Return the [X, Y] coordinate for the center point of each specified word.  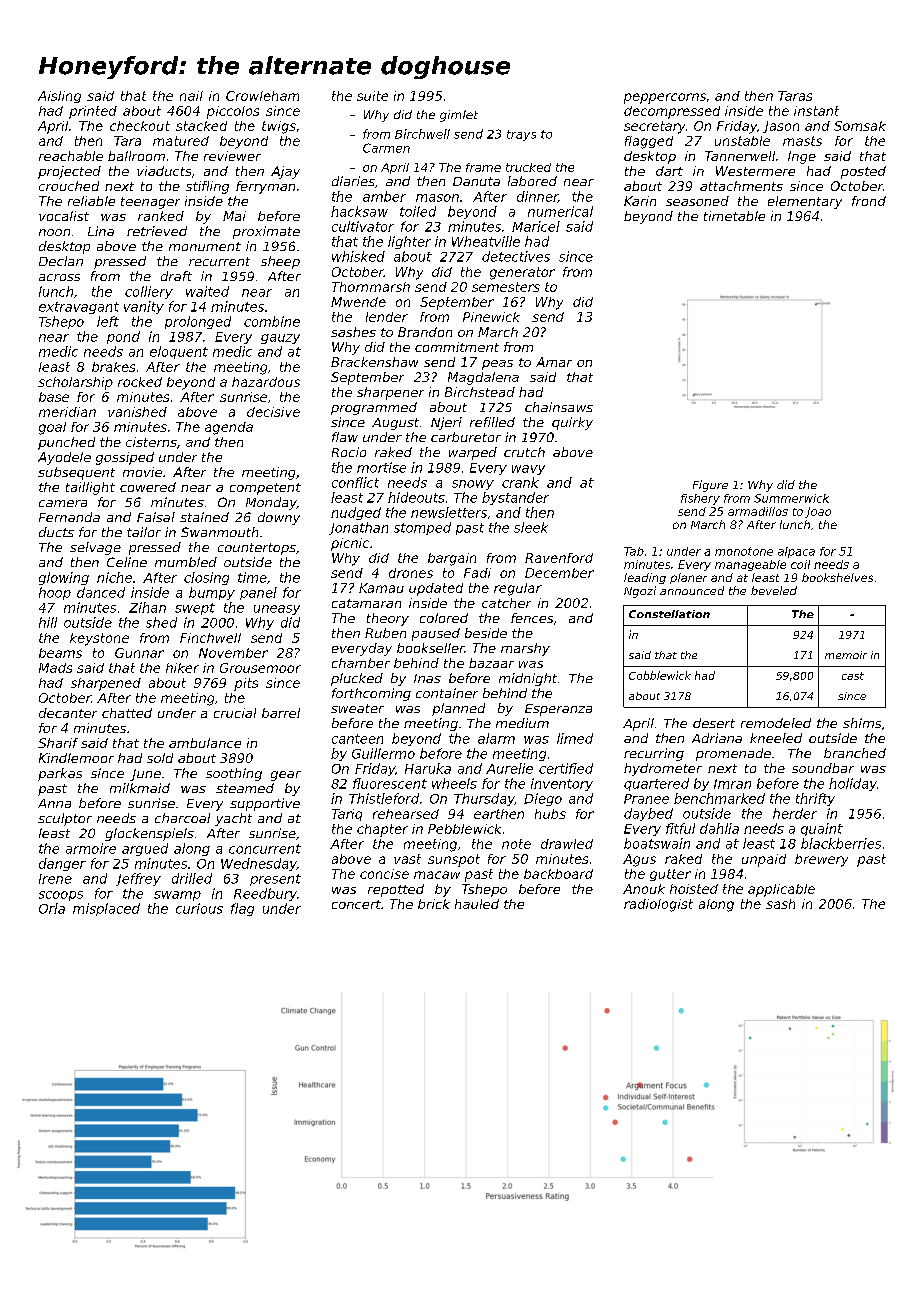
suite [372, 96]
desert [714, 723]
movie [142, 472]
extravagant [79, 308]
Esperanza [558, 710]
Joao [818, 512]
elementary [805, 202]
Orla [52, 908]
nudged [356, 513]
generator [522, 273]
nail [191, 96]
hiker [182, 668]
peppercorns [665, 98]
